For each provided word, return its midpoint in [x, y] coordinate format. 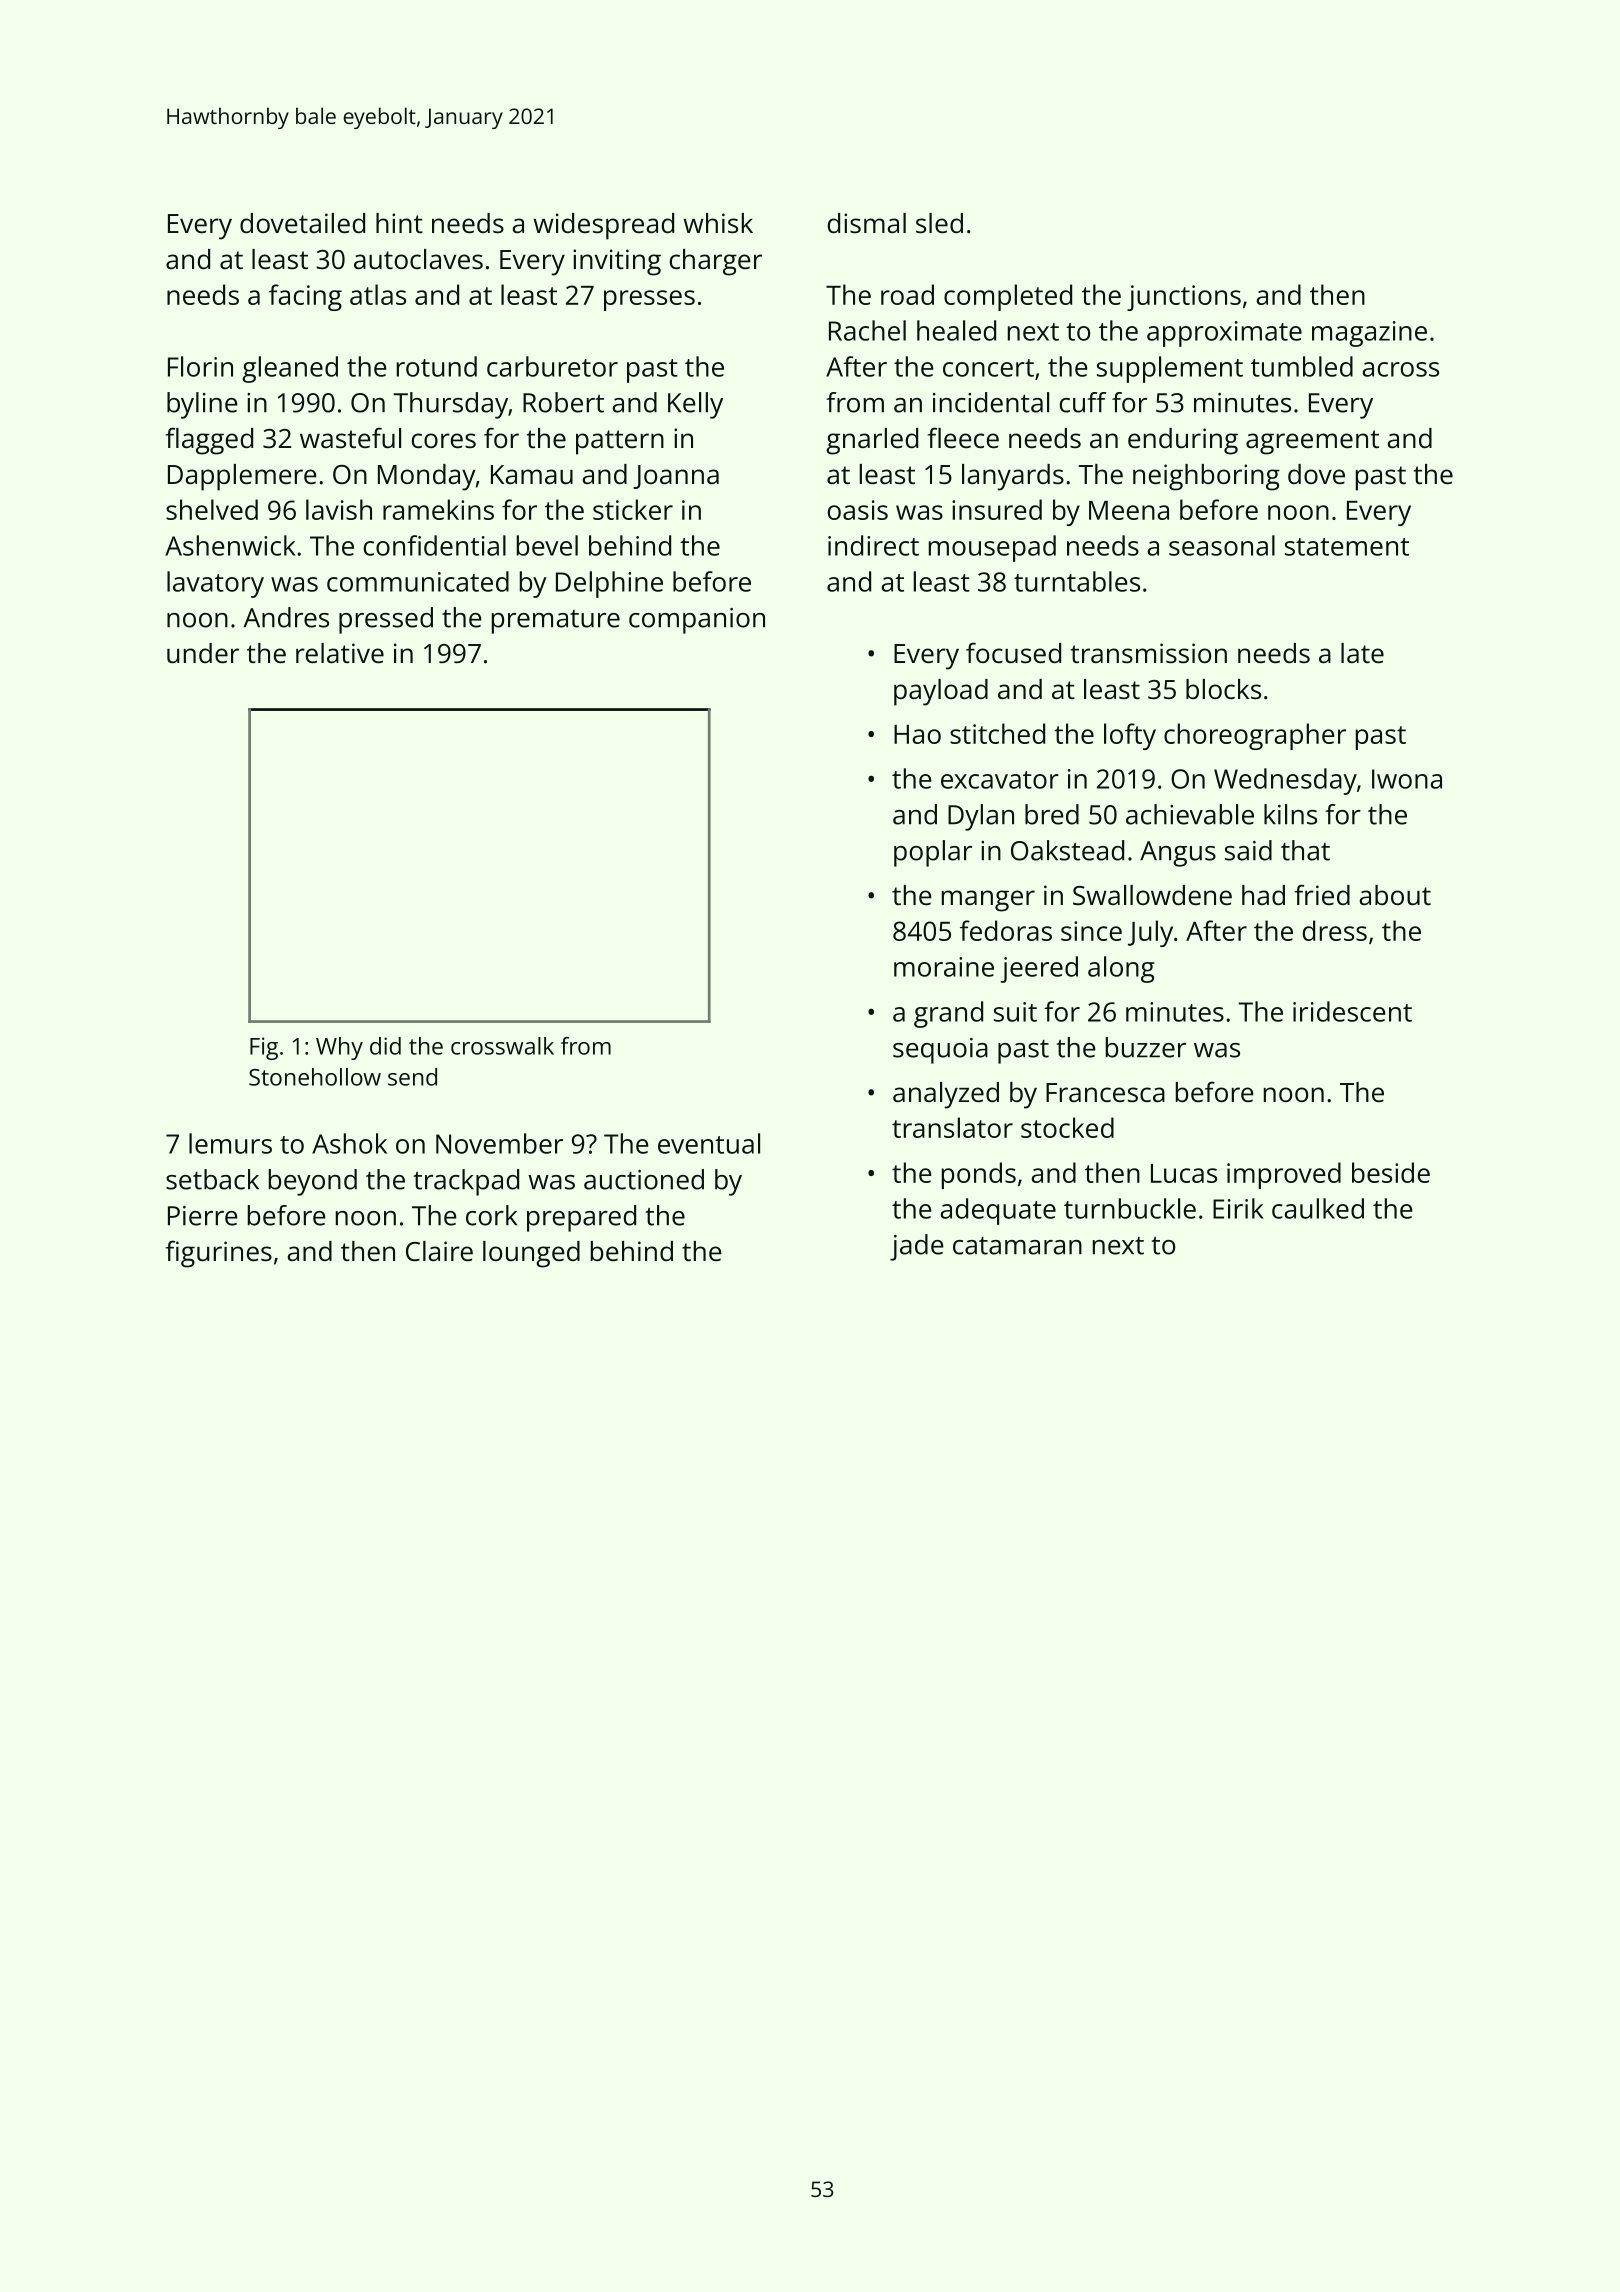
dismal [867, 223]
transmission [1149, 653]
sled [939, 223]
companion [697, 621]
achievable [1190, 814]
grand [948, 1014]
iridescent [1352, 1011]
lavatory [215, 584]
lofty [1130, 736]
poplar [933, 853]
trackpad [466, 1182]
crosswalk [502, 1046]
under [203, 653]
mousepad [992, 548]
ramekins [438, 509]
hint [399, 223]
